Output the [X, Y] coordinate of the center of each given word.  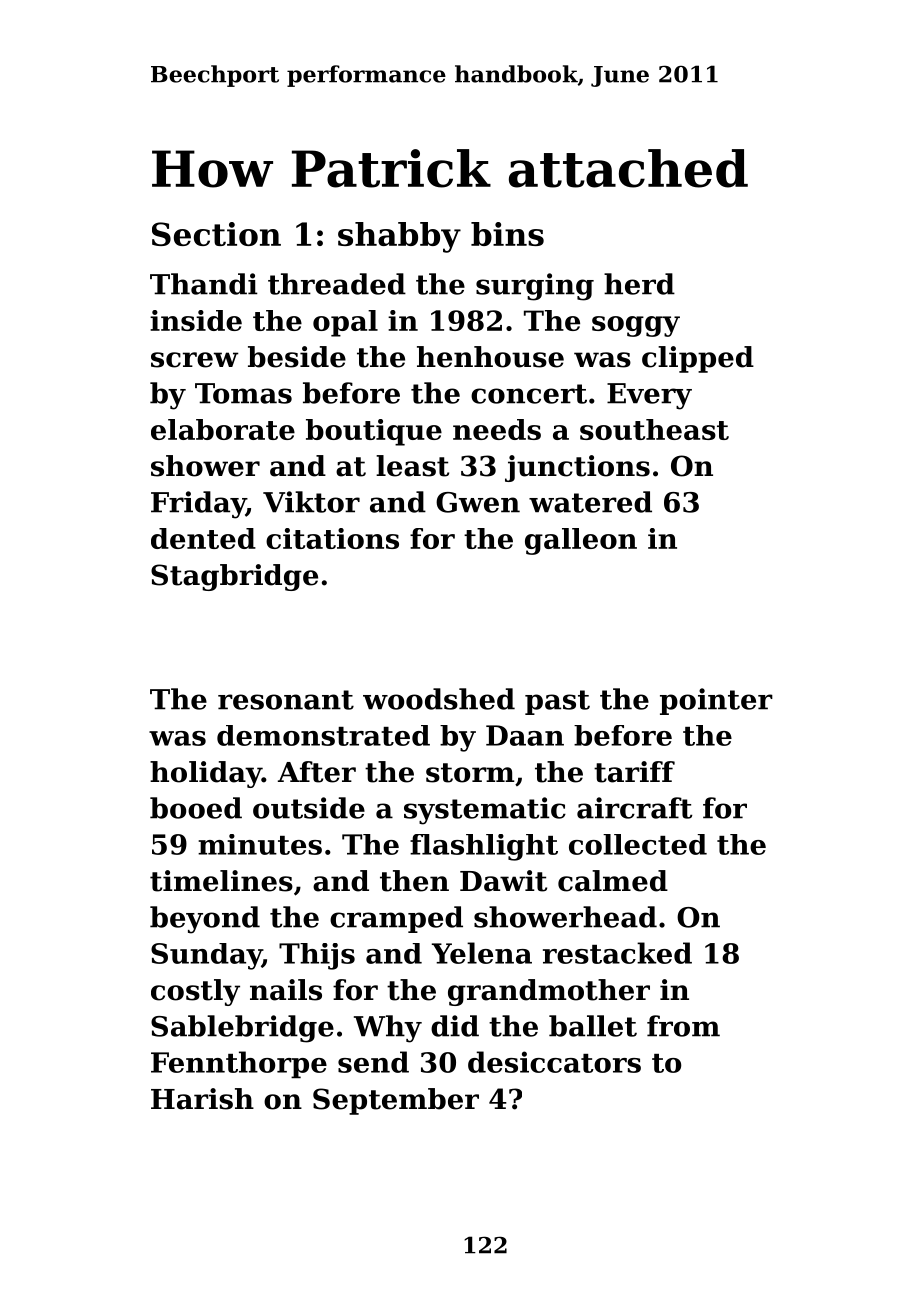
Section [216, 234]
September [396, 1101]
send [373, 1062]
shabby [399, 237]
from [683, 1026]
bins [507, 234]
